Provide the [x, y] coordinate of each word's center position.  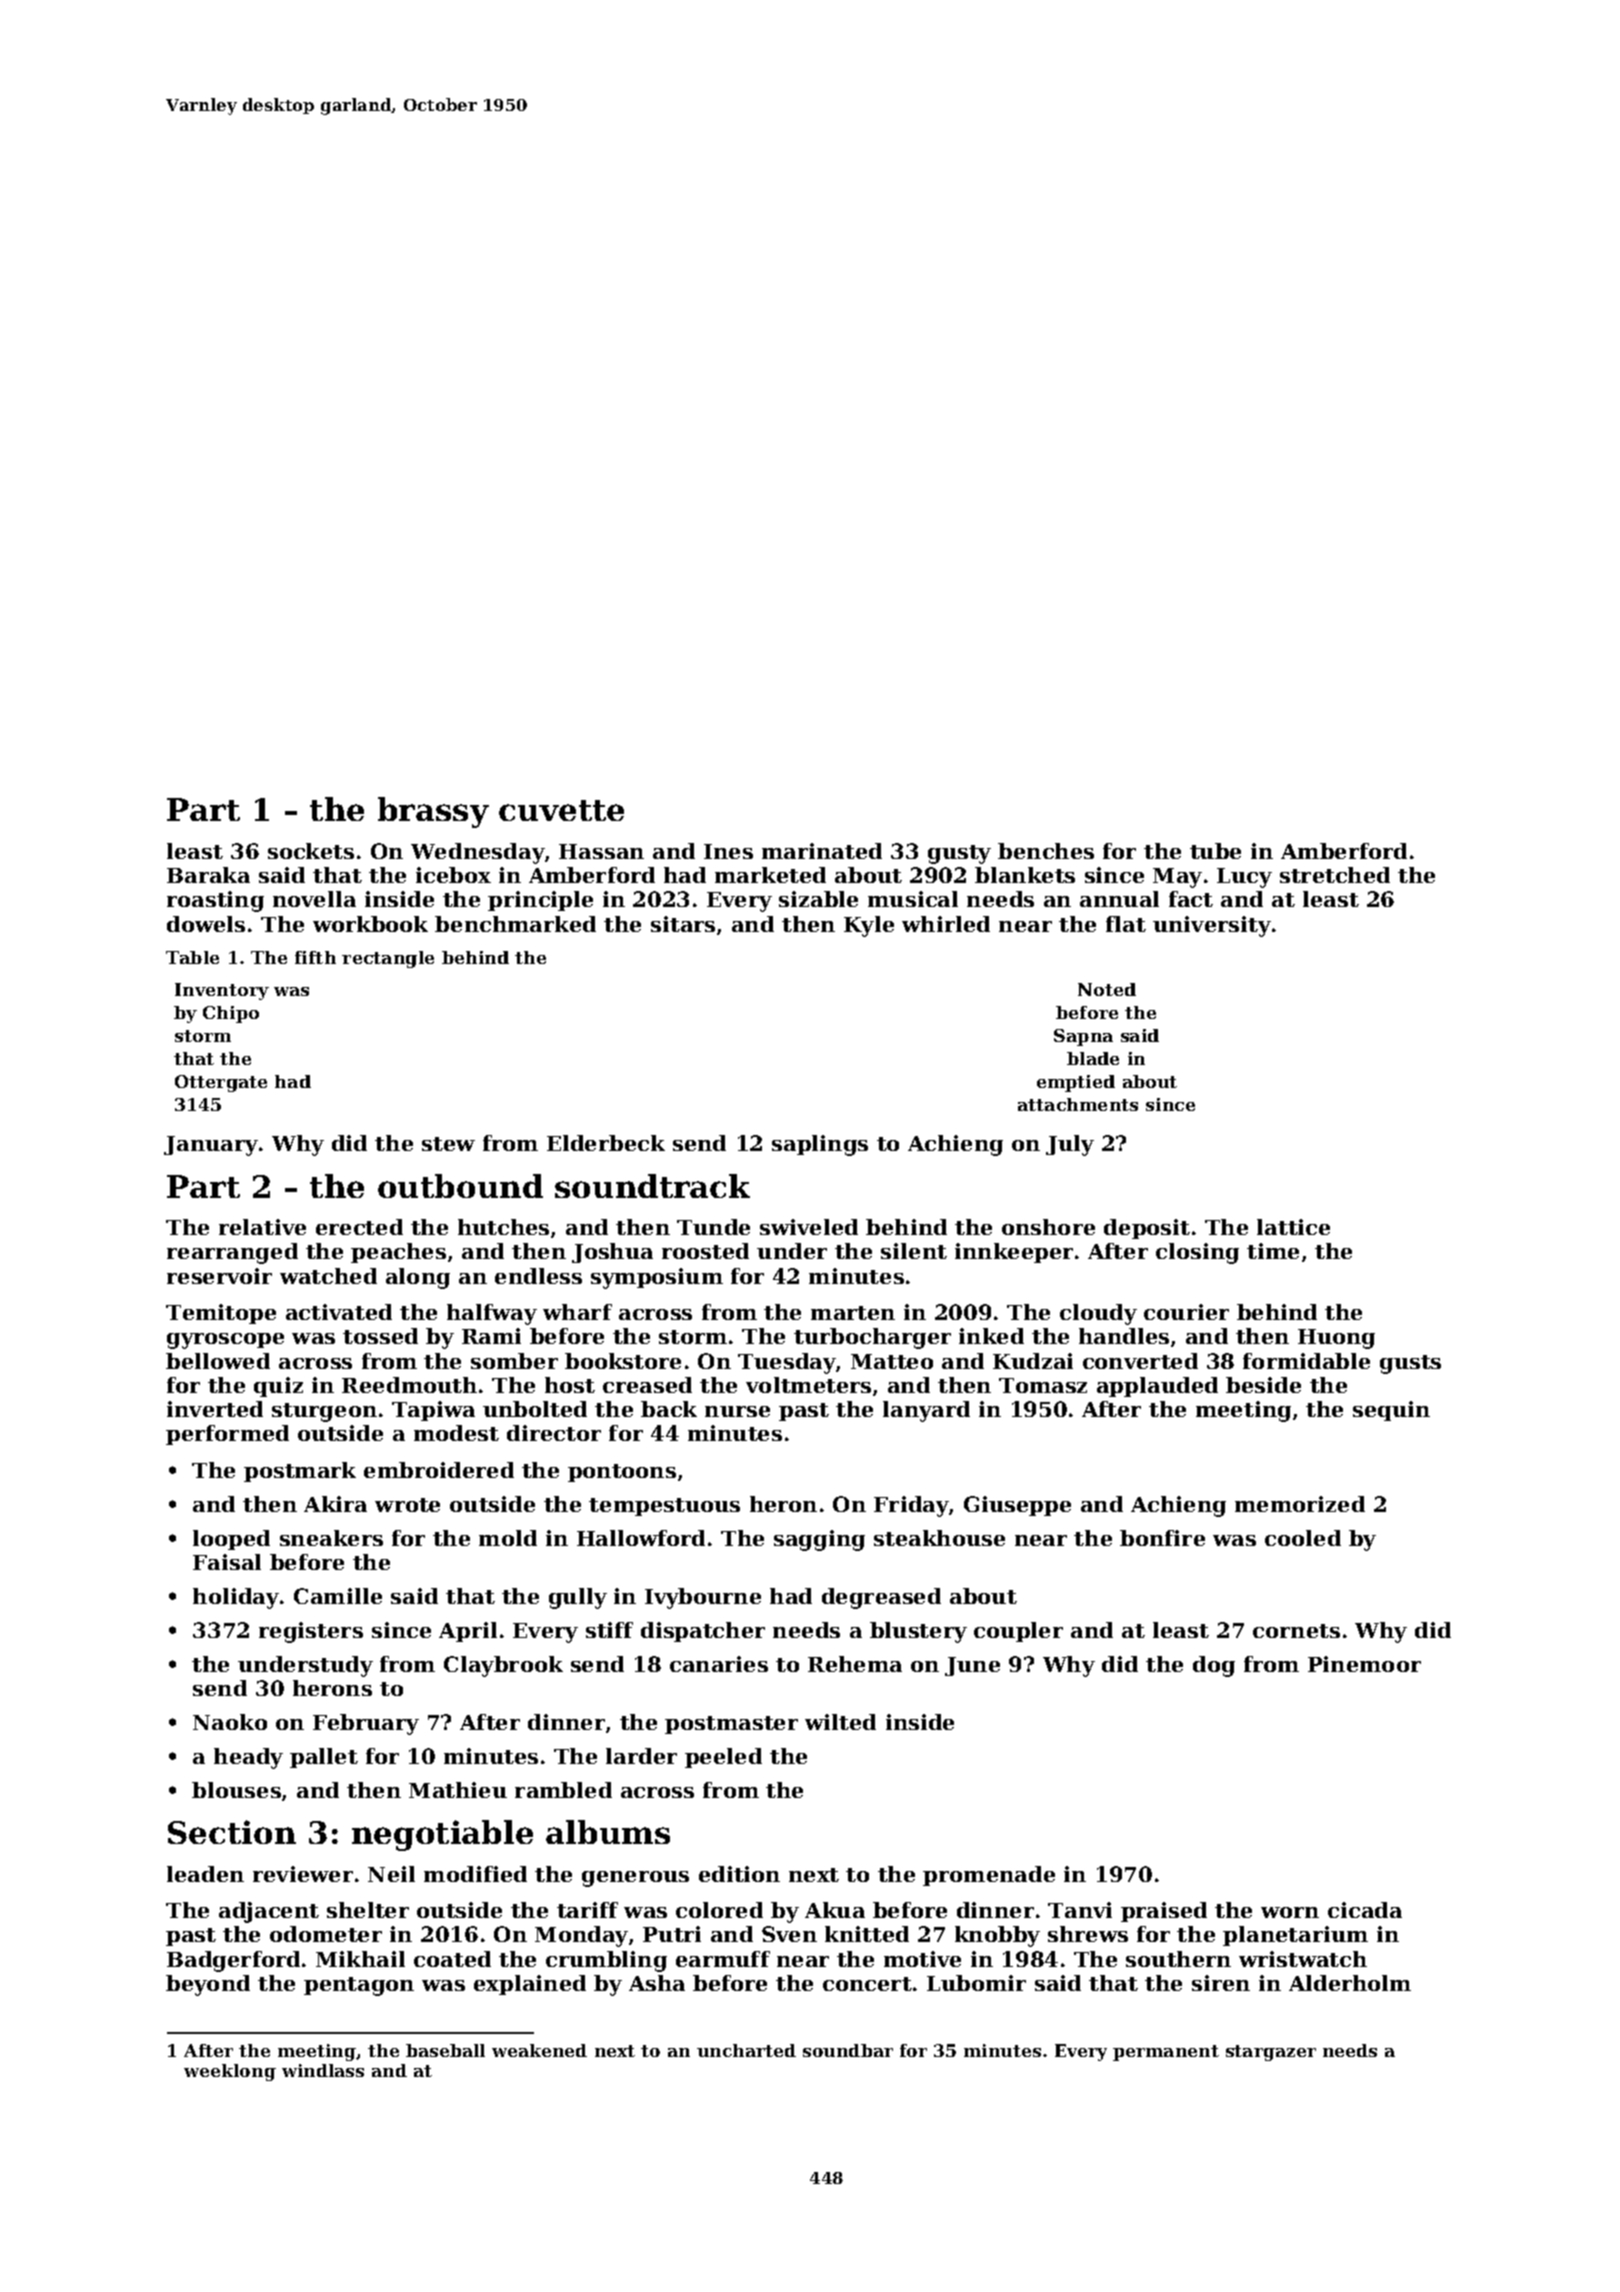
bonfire [1162, 1538]
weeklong [230, 2072]
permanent [1166, 2053]
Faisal [227, 1562]
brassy [433, 812]
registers [311, 1632]
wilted [840, 1722]
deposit [1147, 1229]
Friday [911, 1506]
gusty [959, 854]
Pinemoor [1364, 1664]
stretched [1335, 875]
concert [867, 1984]
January [211, 1146]
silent [914, 1251]
